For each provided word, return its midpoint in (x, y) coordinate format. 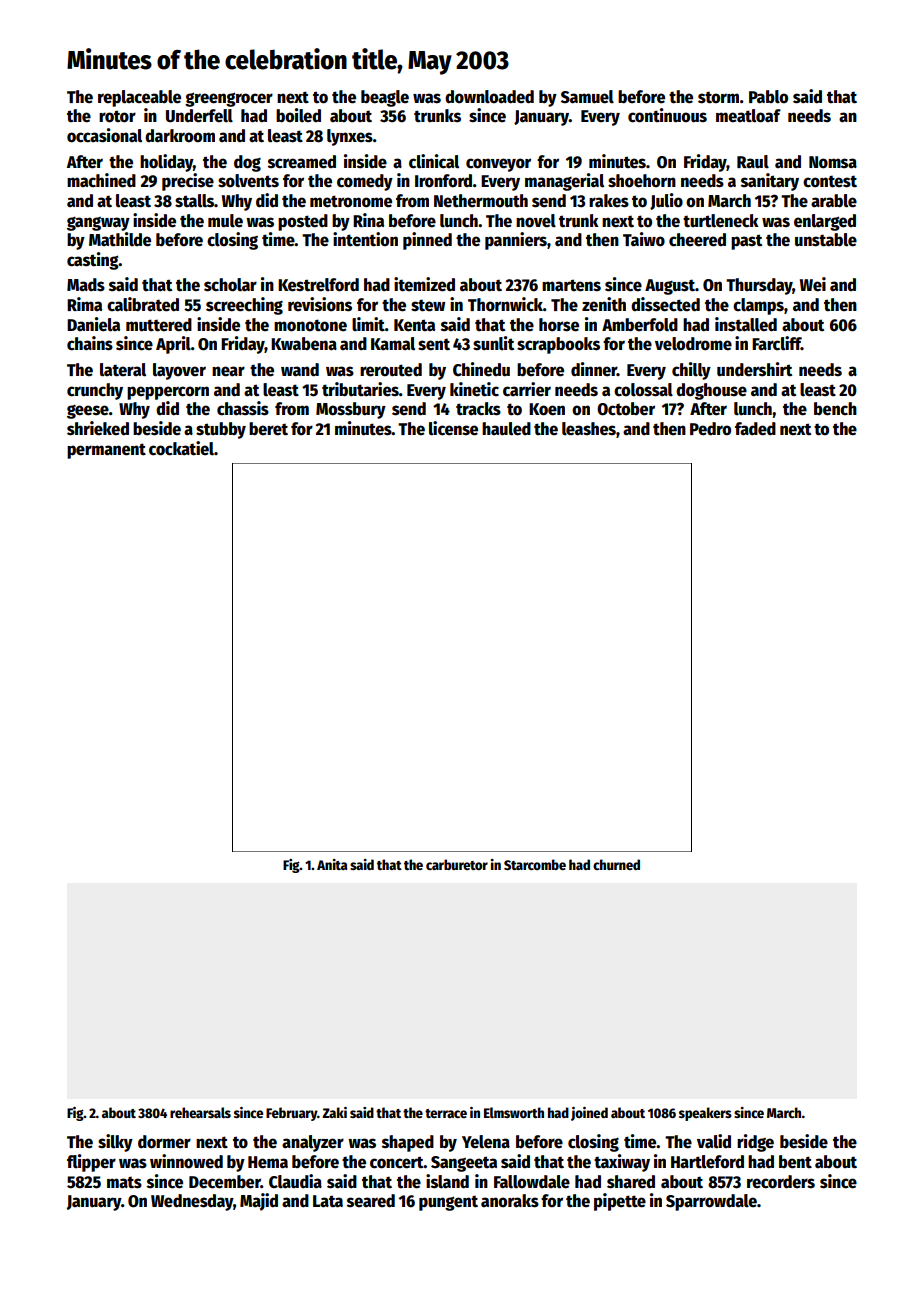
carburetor (457, 864)
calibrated (143, 304)
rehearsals (200, 1112)
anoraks (510, 1201)
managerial (564, 182)
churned (616, 864)
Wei (813, 284)
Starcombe (535, 864)
